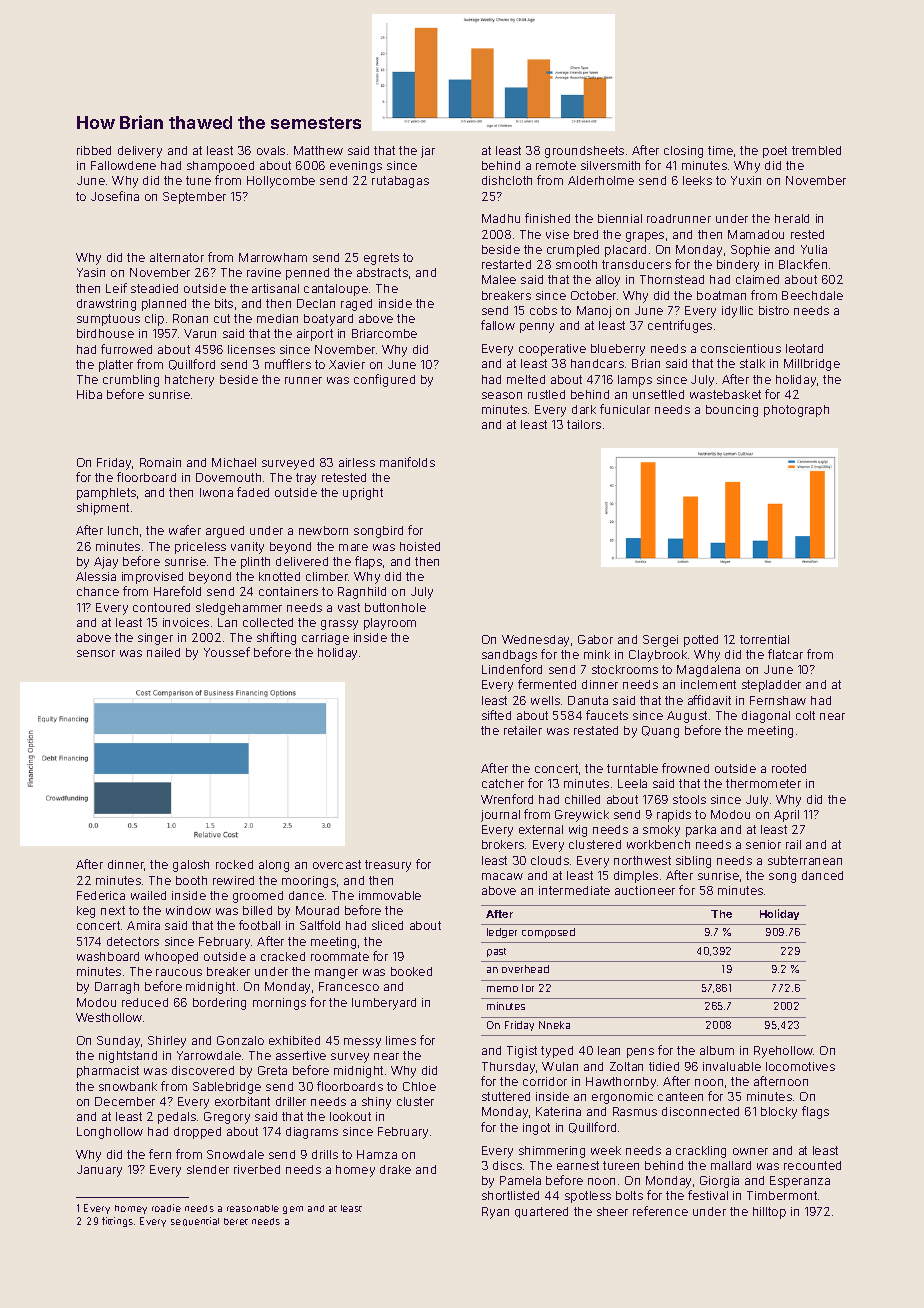  I want to click on dishcloth, so click(507, 180).
